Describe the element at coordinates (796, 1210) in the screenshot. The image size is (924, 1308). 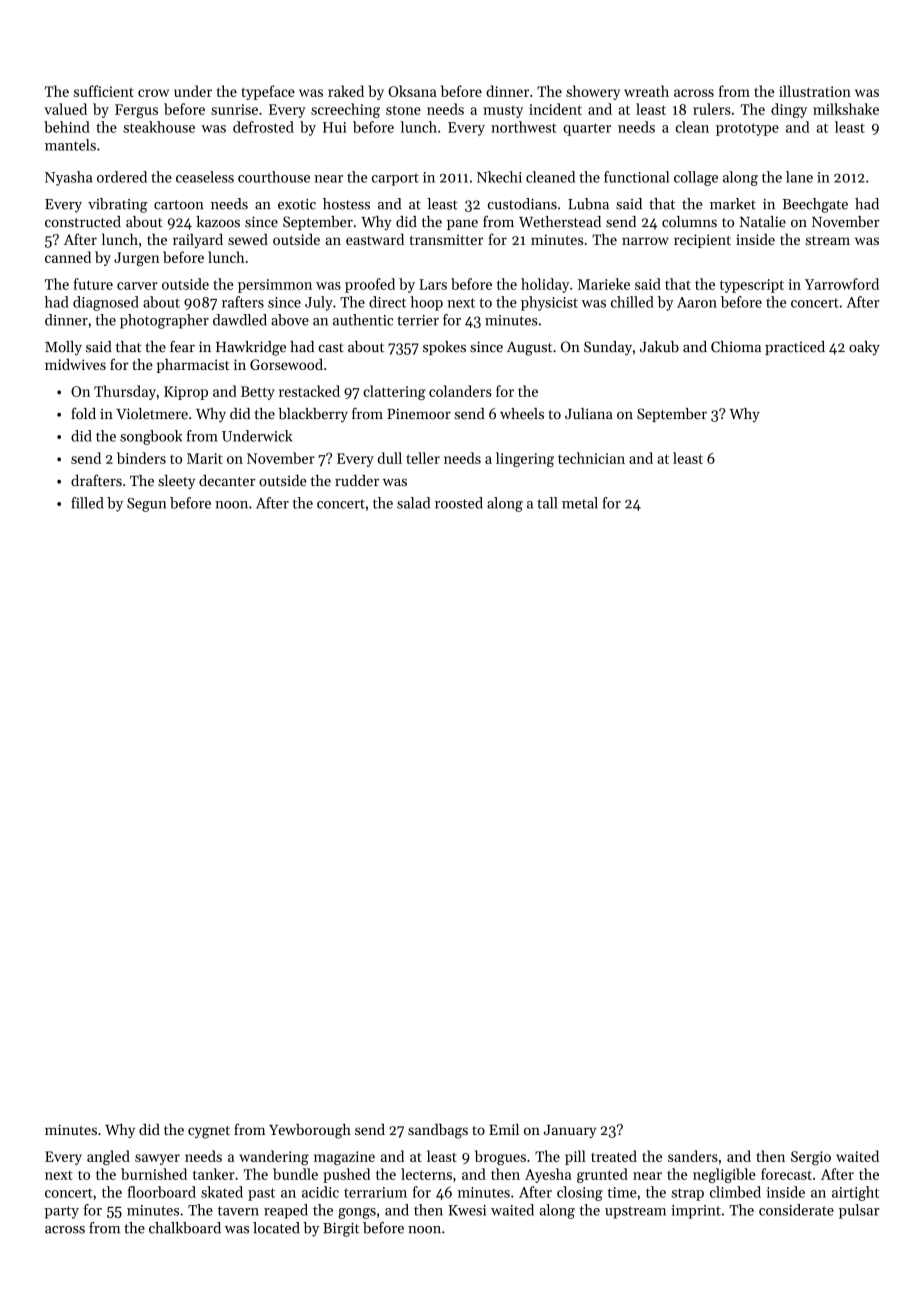
I see `considerate` at that location.
